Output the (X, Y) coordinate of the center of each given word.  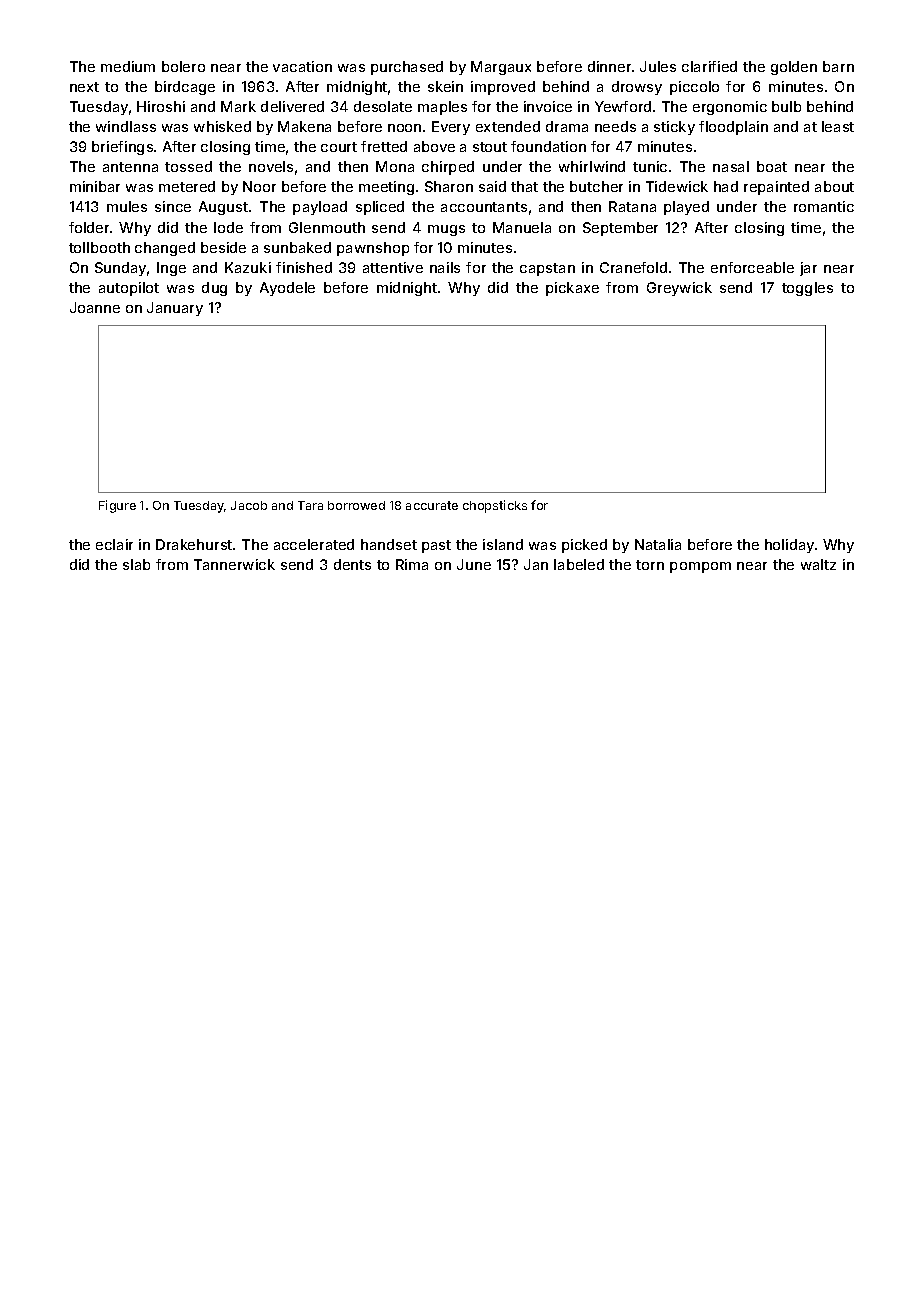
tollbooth (99, 247)
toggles (807, 289)
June (474, 564)
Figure (117, 506)
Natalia (658, 544)
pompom (700, 567)
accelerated (314, 544)
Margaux (501, 68)
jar (808, 269)
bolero (183, 66)
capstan (547, 269)
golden (794, 68)
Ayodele (287, 289)
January (175, 309)
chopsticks (495, 506)
